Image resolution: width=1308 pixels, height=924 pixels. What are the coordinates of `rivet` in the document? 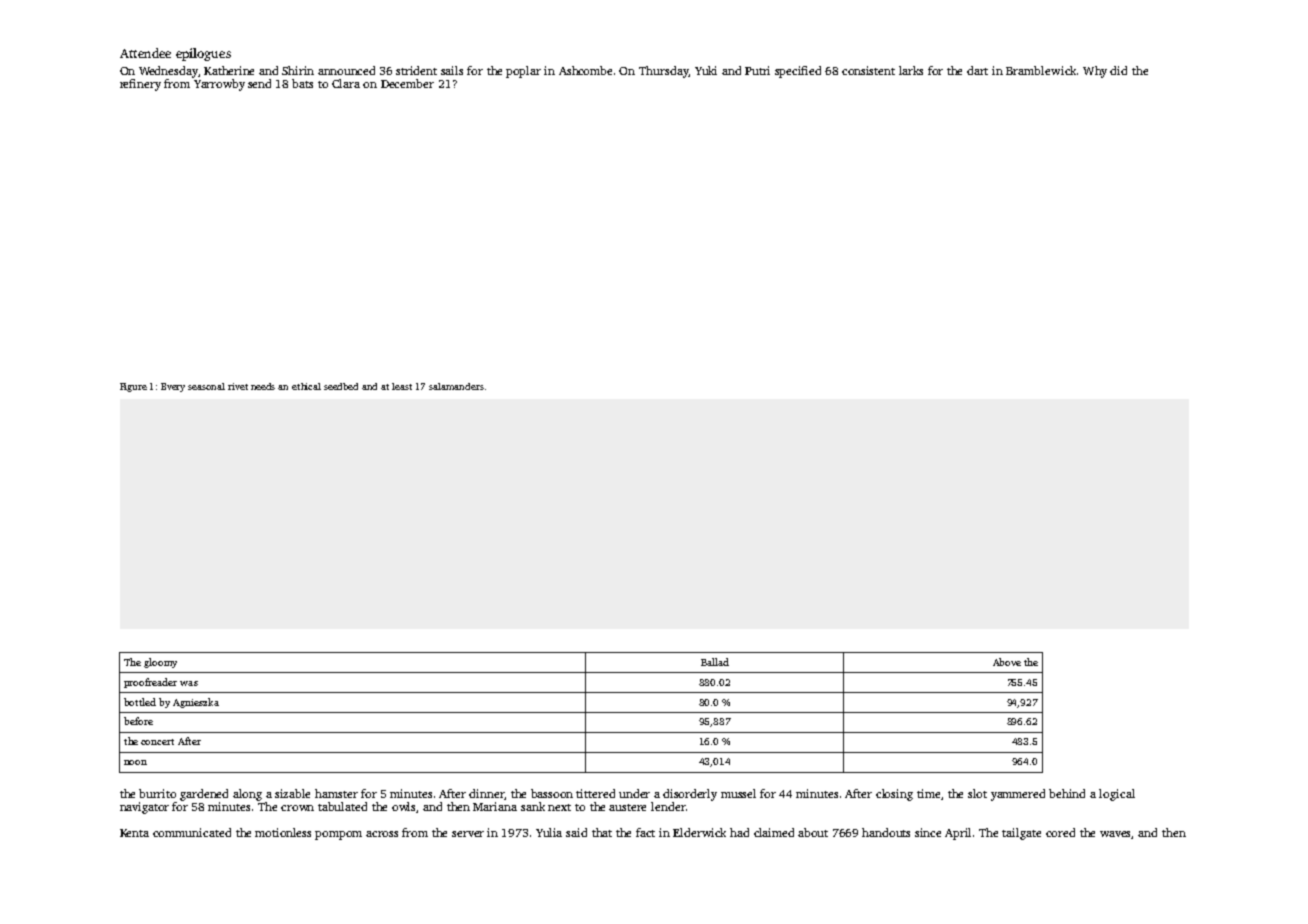 It's located at (238, 386).
